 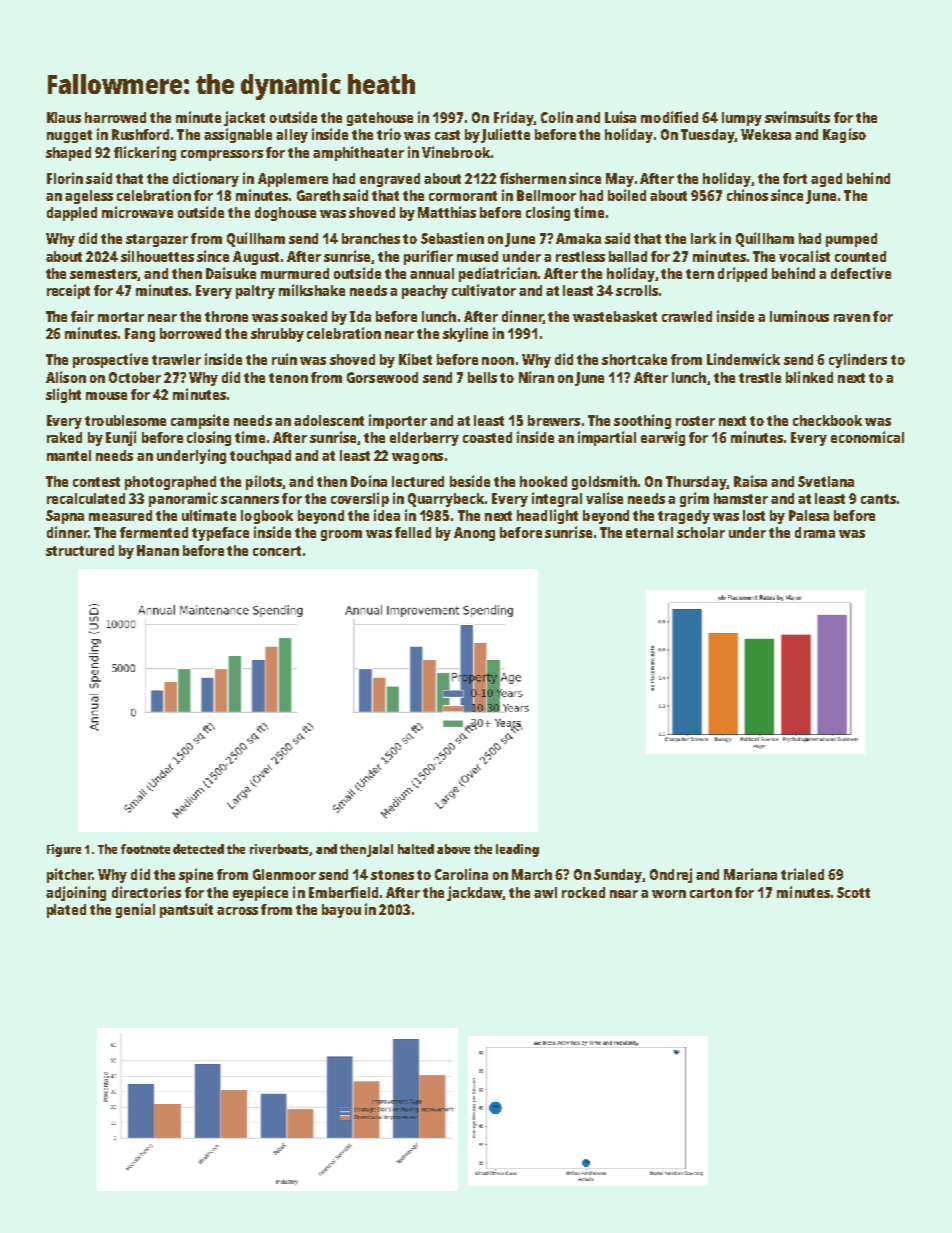 What do you see at coordinates (815, 532) in the image?
I see `drama` at bounding box center [815, 532].
